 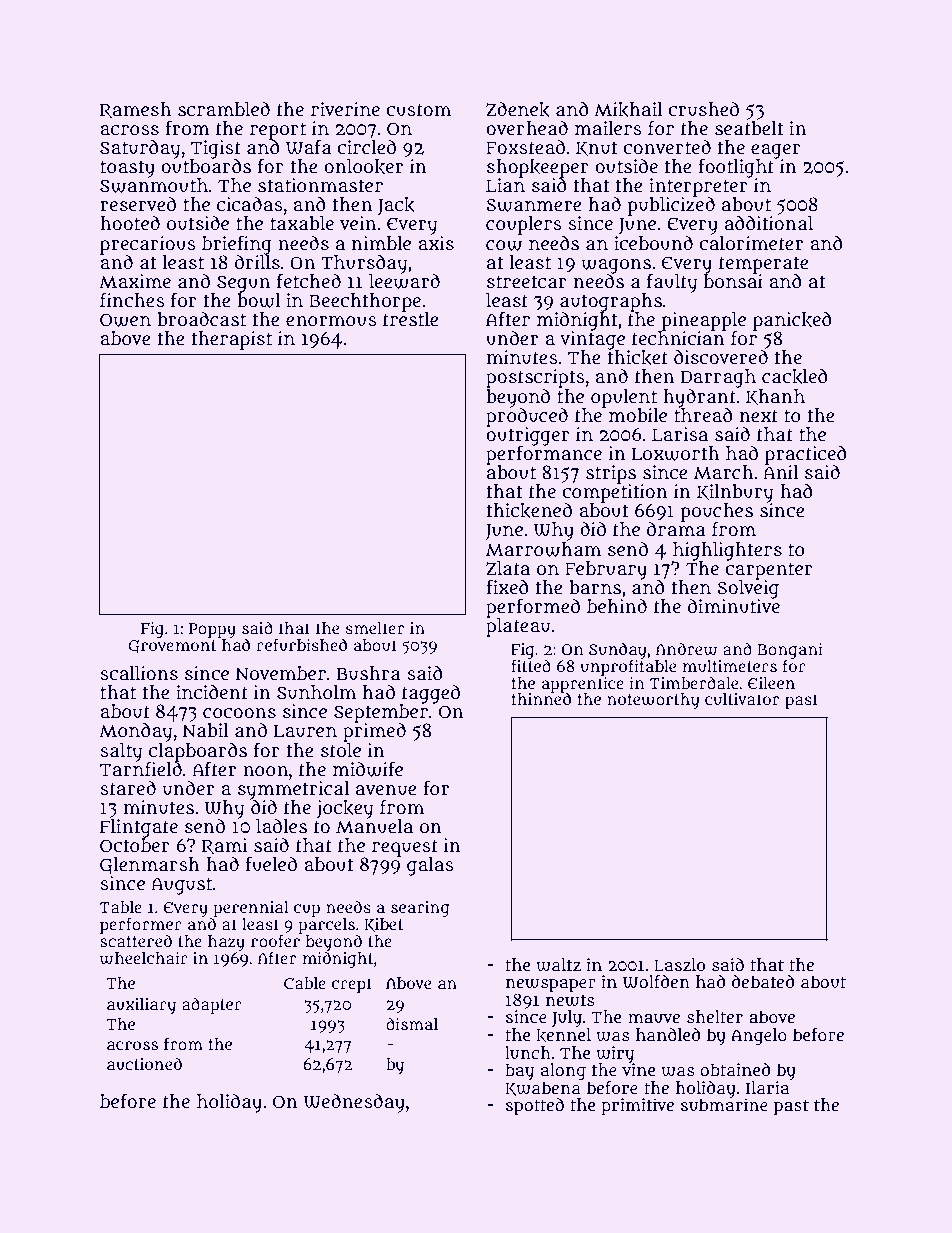 I want to click on Laszlo, so click(x=679, y=965).
